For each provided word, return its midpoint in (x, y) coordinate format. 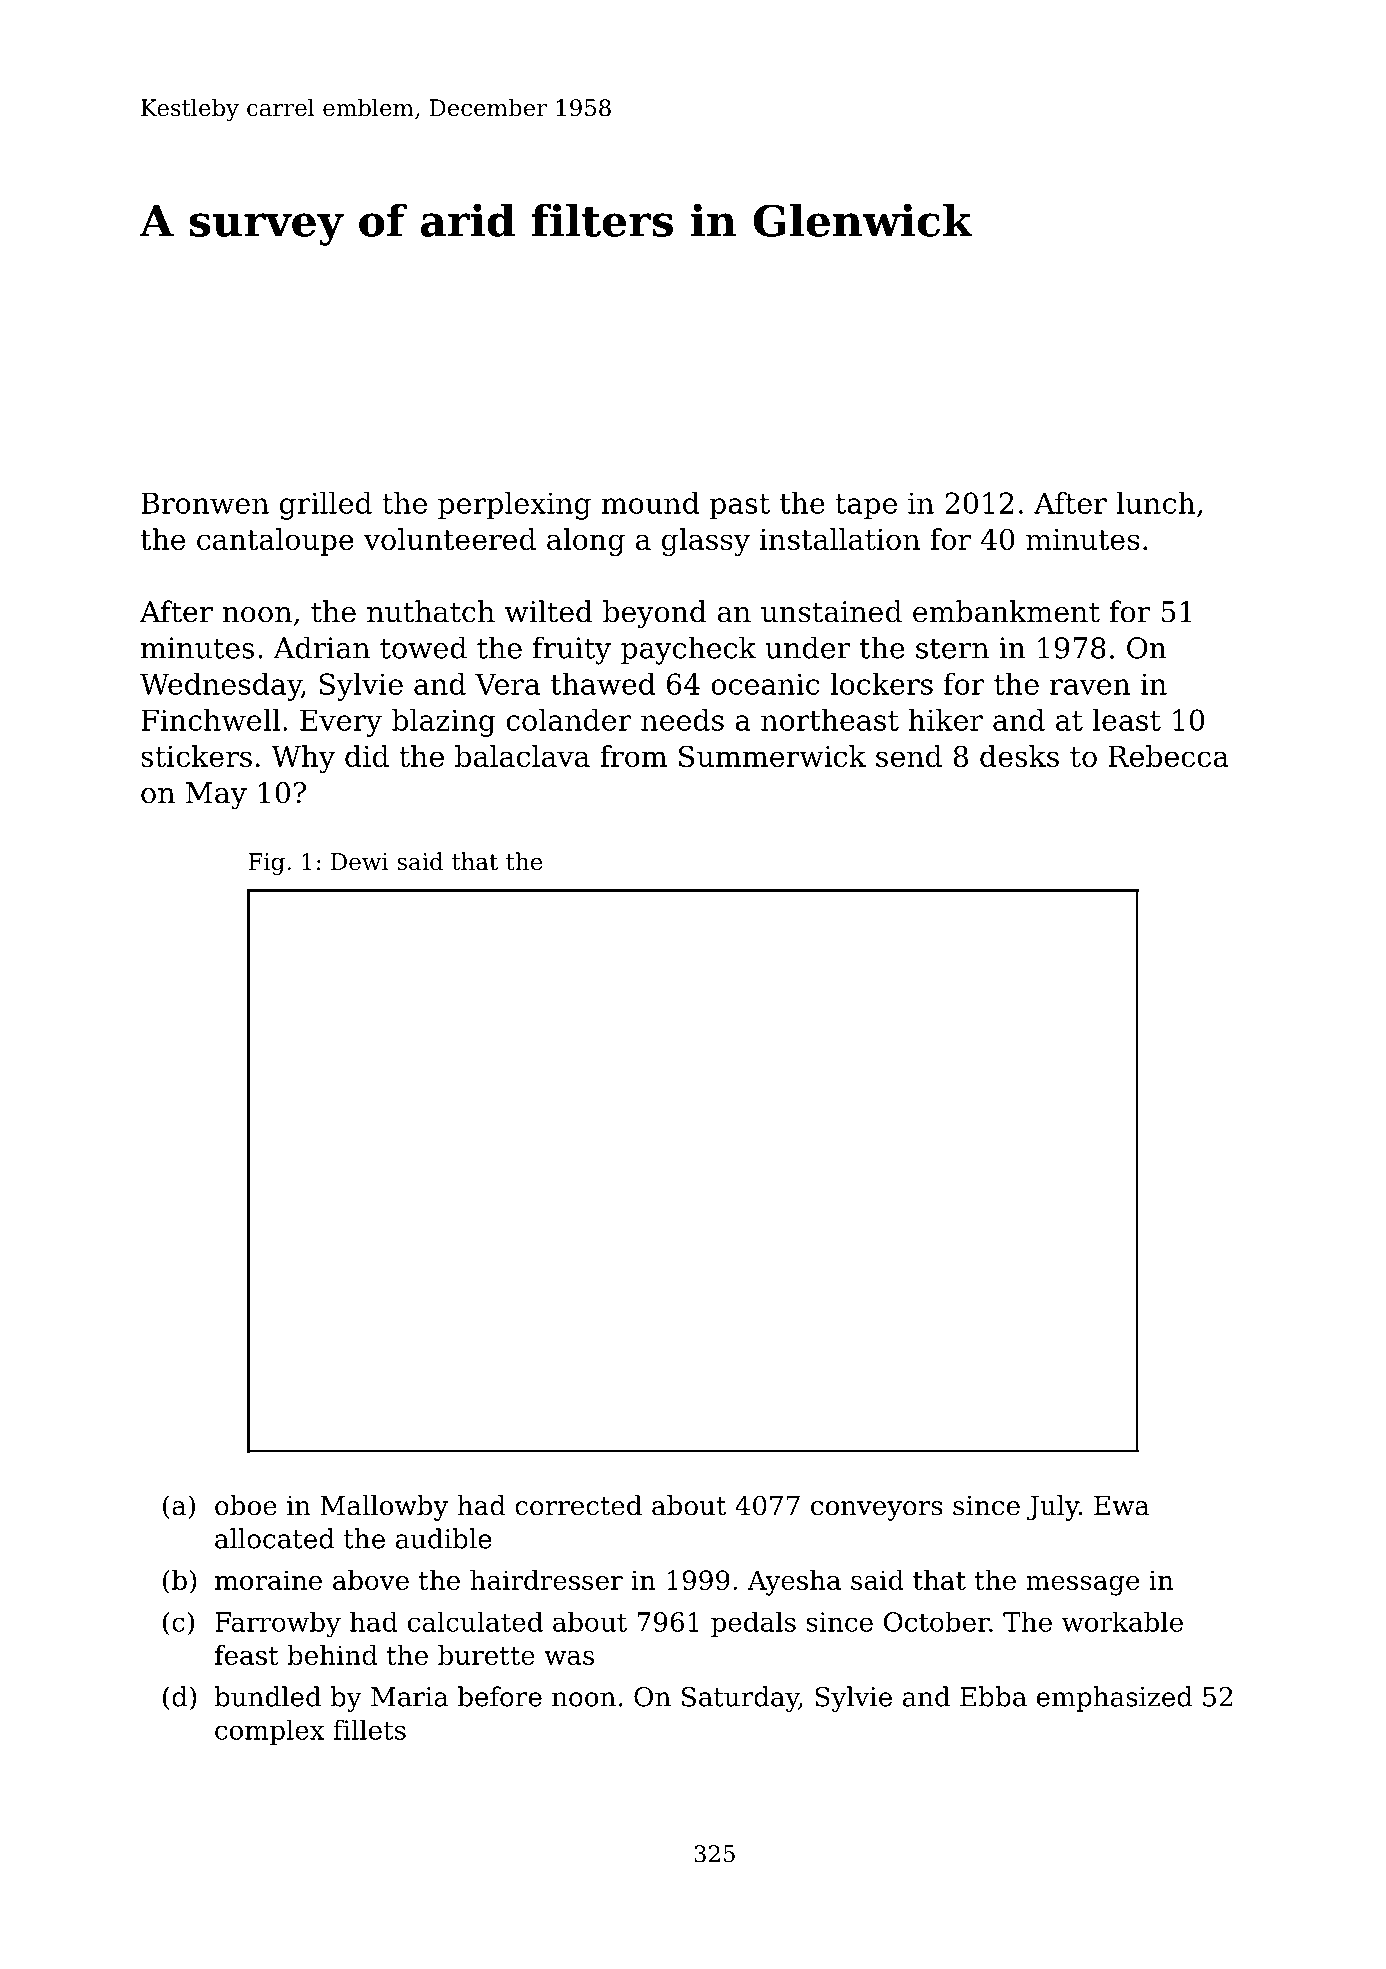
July (1053, 1508)
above (371, 1580)
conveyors (877, 1511)
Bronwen (205, 503)
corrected (578, 1505)
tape (866, 507)
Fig (266, 864)
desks (1019, 756)
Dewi (360, 862)
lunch (1155, 503)
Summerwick (772, 756)
